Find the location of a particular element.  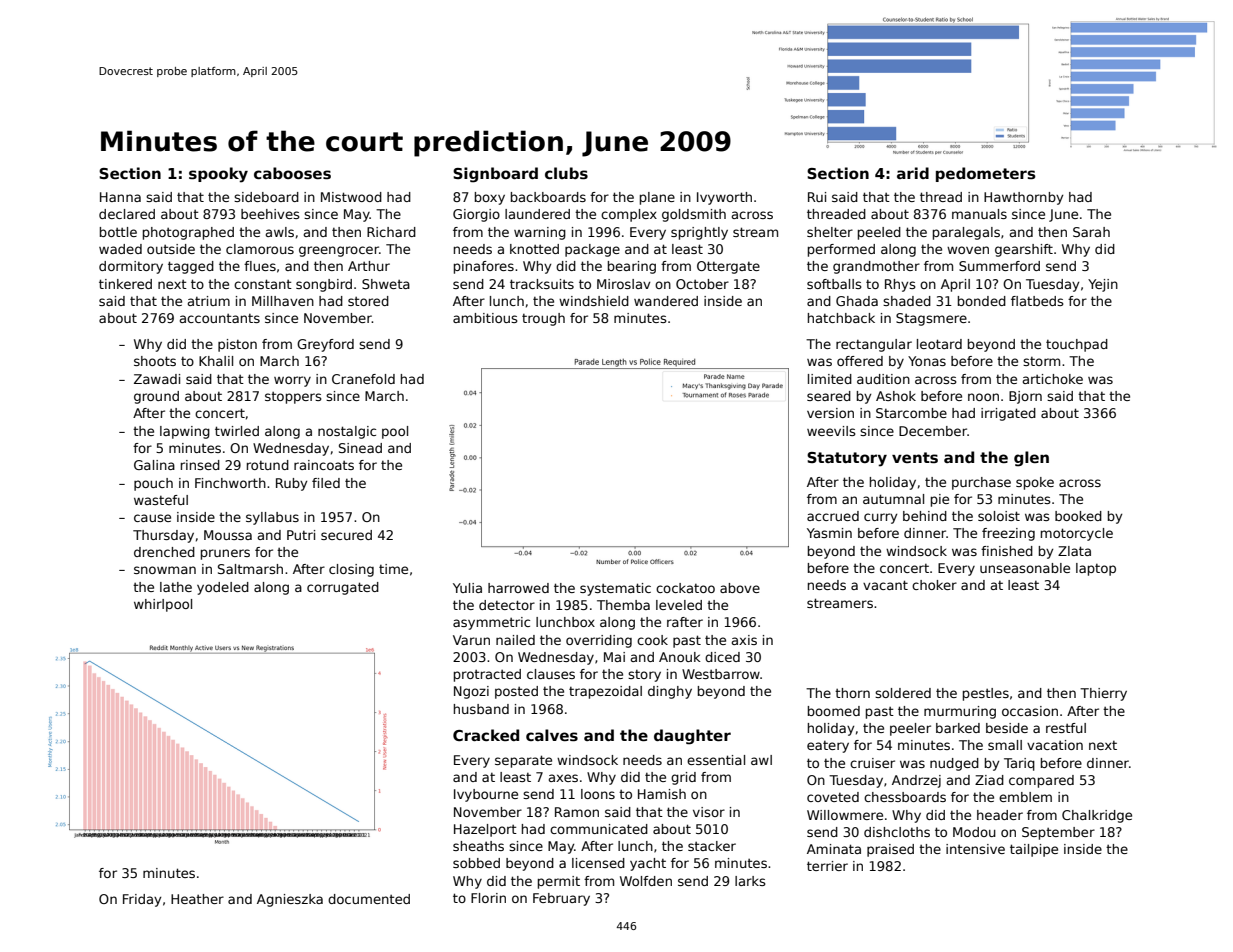

pedometers is located at coordinates (986, 174).
